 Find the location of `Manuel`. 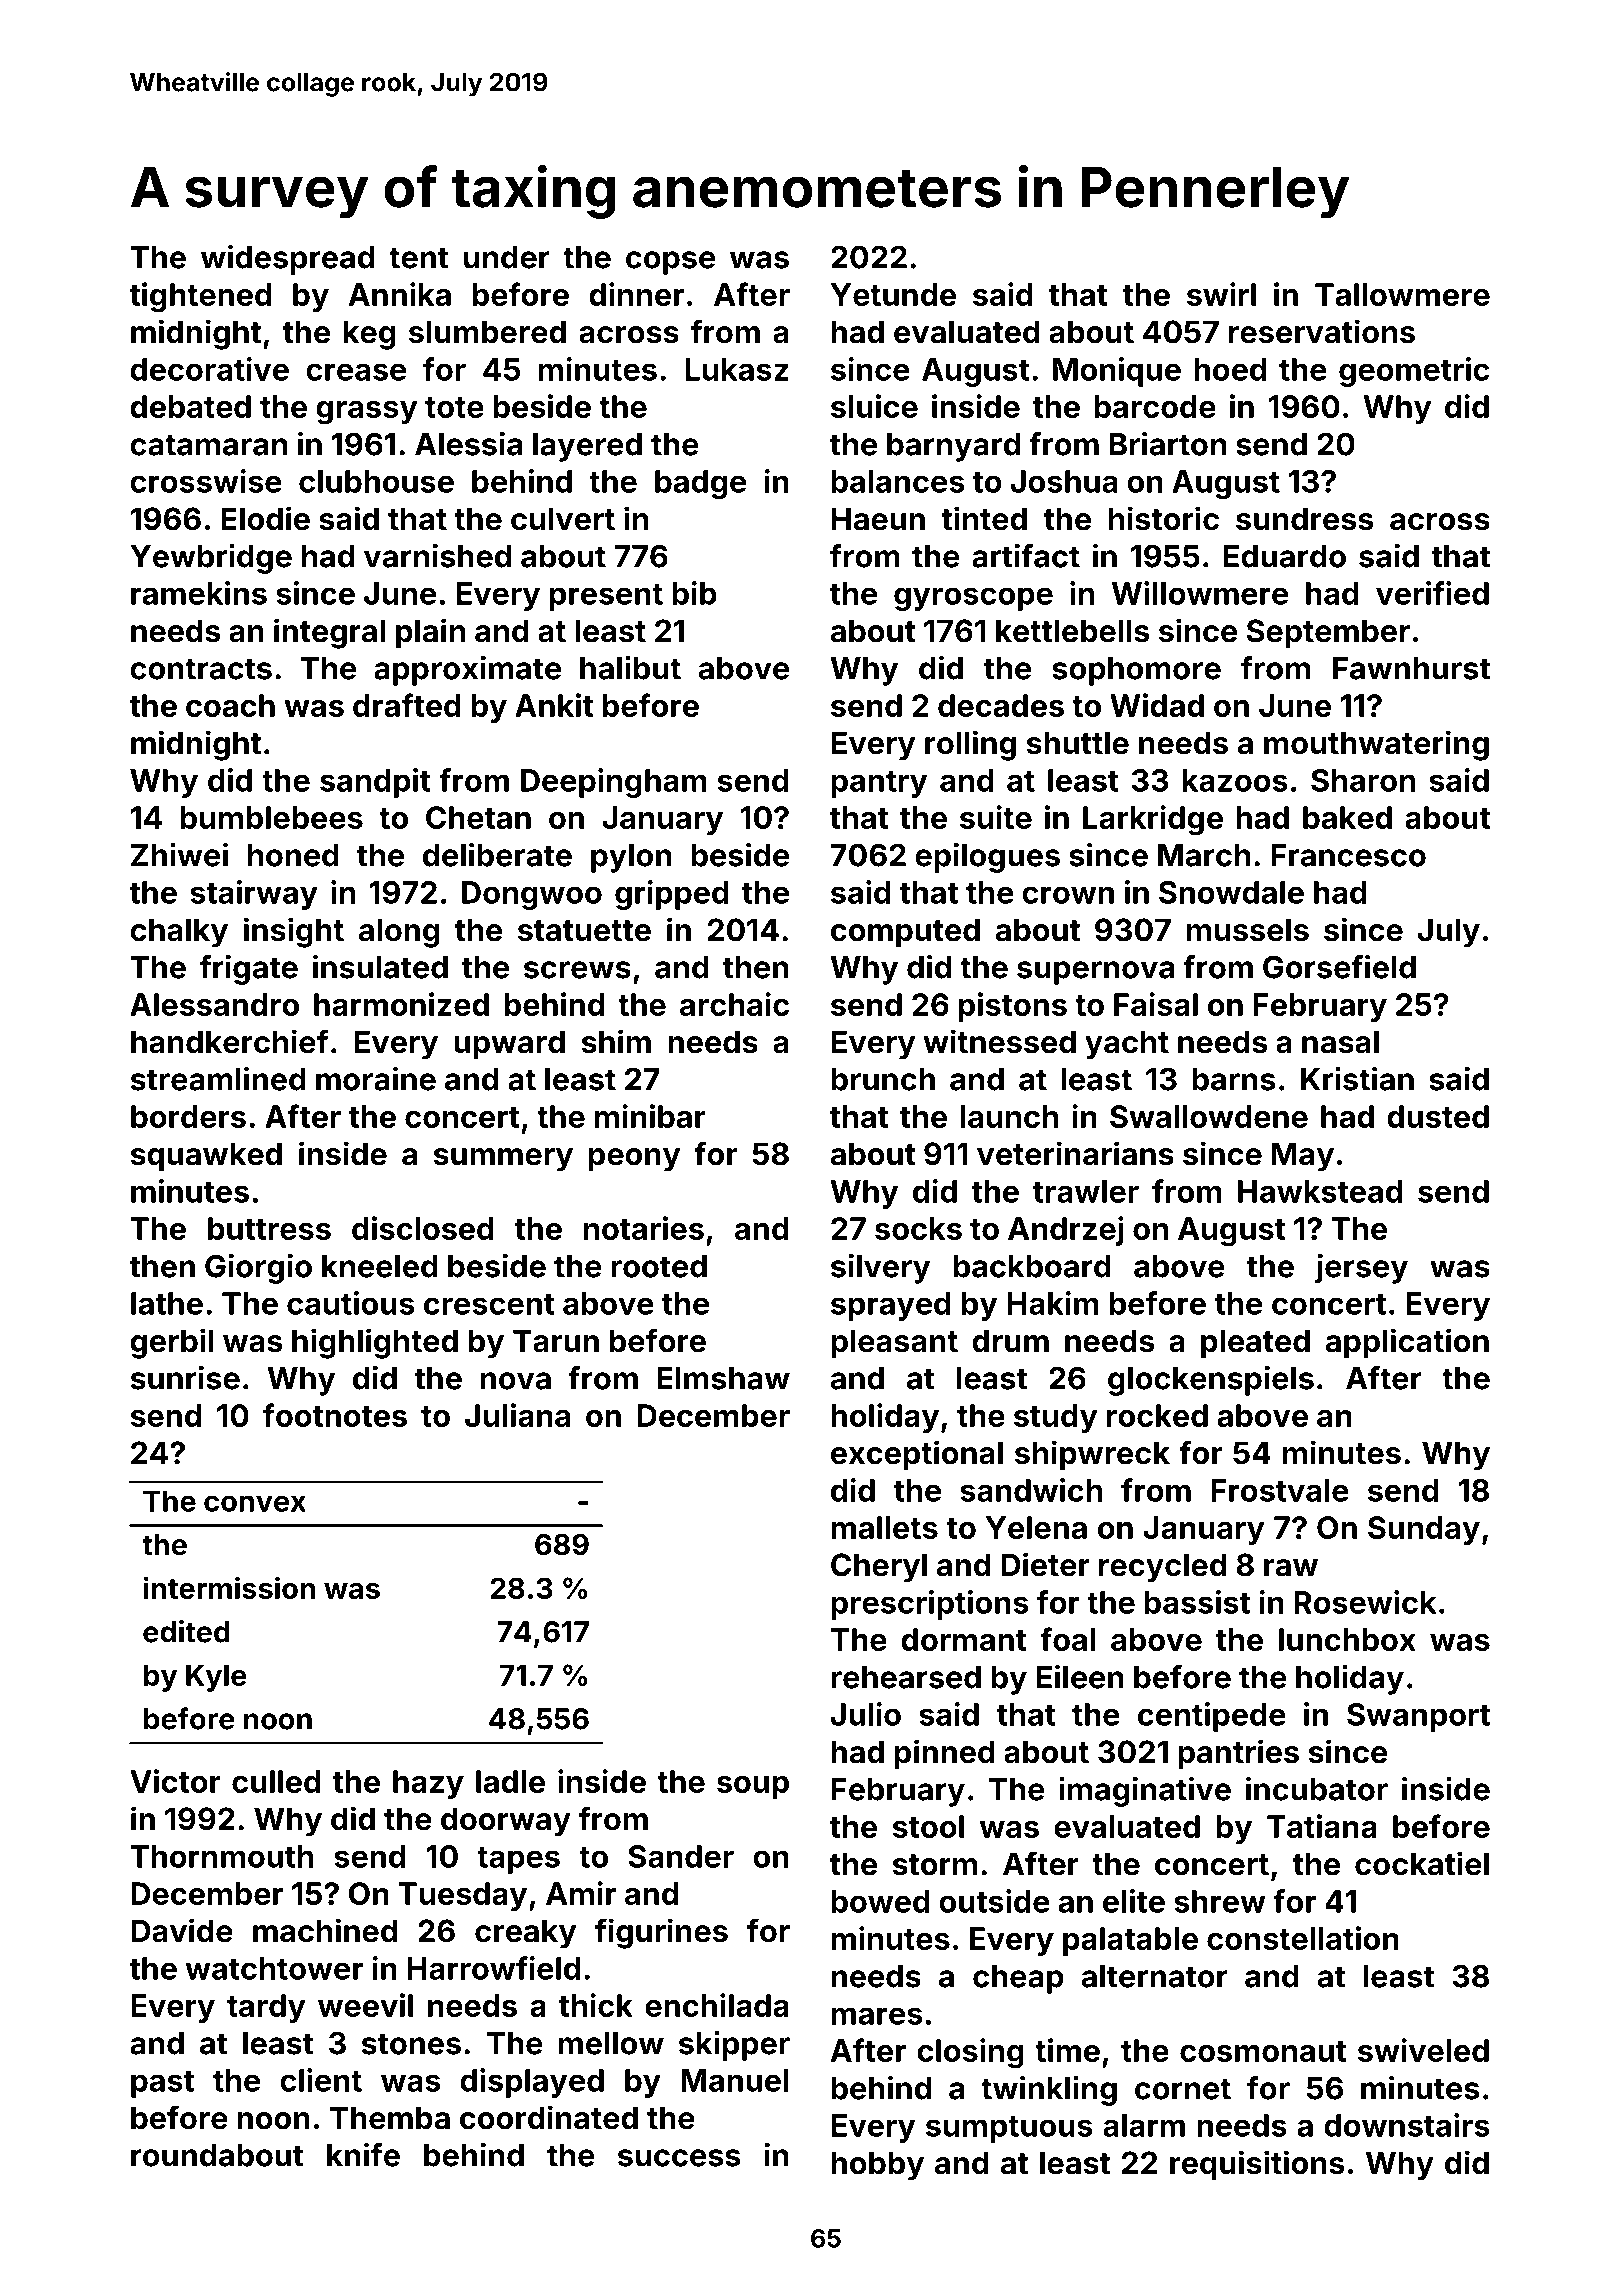

Manuel is located at coordinates (735, 2080).
